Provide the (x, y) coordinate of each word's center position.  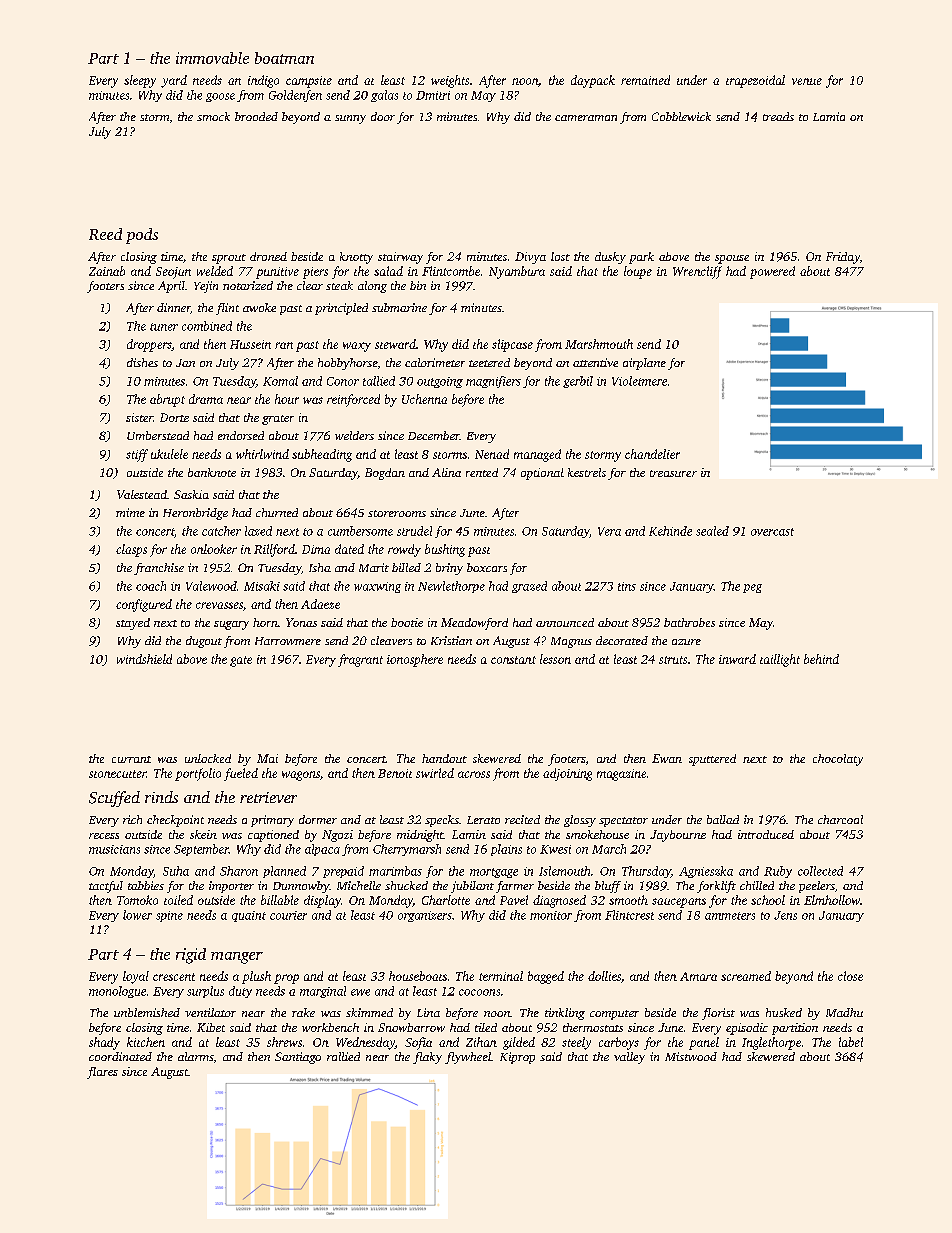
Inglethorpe (771, 1043)
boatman (284, 58)
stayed (133, 624)
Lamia (829, 116)
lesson (555, 659)
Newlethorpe (451, 587)
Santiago (298, 1058)
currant (131, 759)
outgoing (440, 382)
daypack (593, 81)
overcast (772, 532)
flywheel (468, 1058)
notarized (248, 285)
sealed (712, 531)
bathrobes (689, 622)
